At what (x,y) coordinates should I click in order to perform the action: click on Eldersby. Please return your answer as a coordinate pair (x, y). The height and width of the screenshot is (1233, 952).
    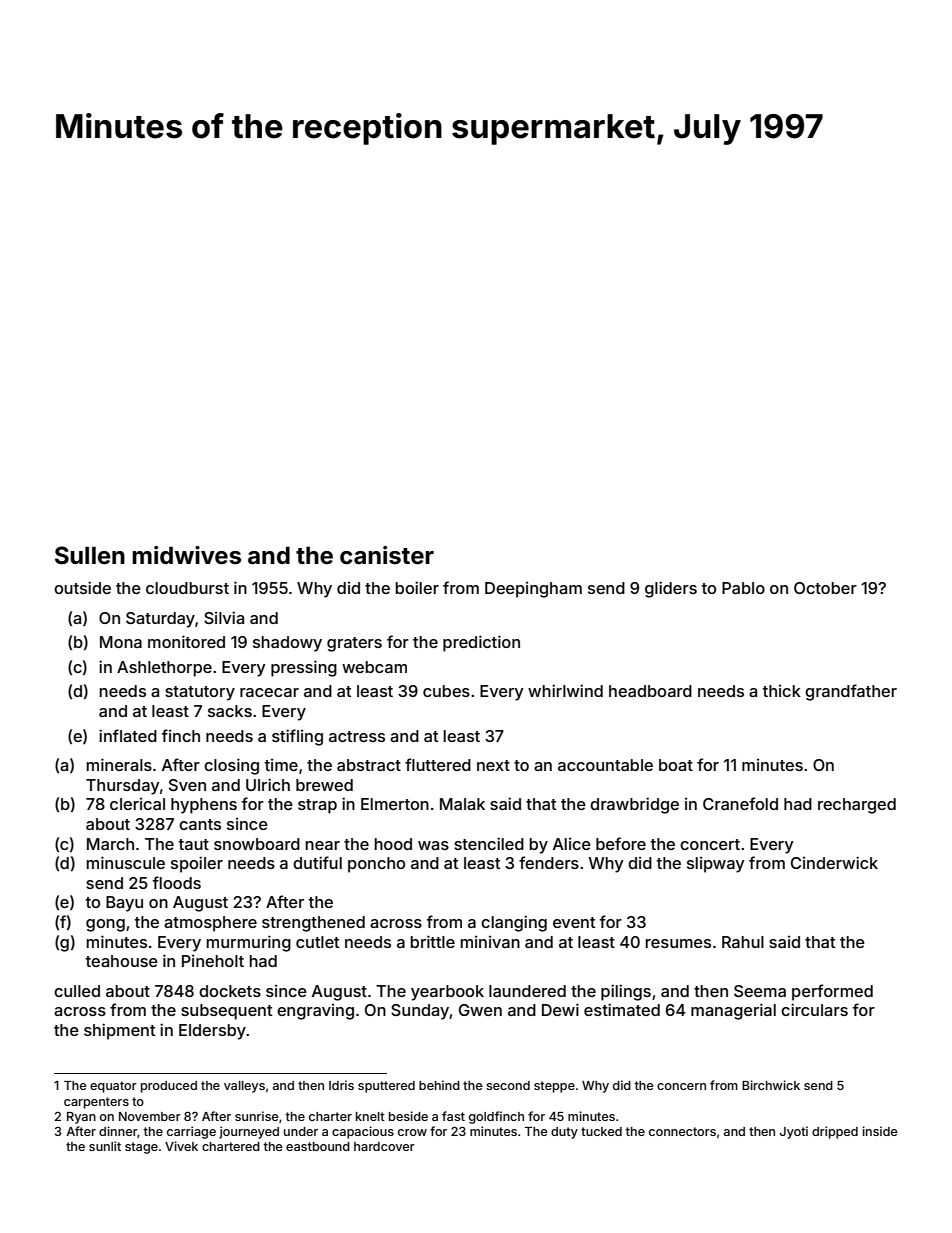
    Looking at the image, I should click on (212, 1032).
